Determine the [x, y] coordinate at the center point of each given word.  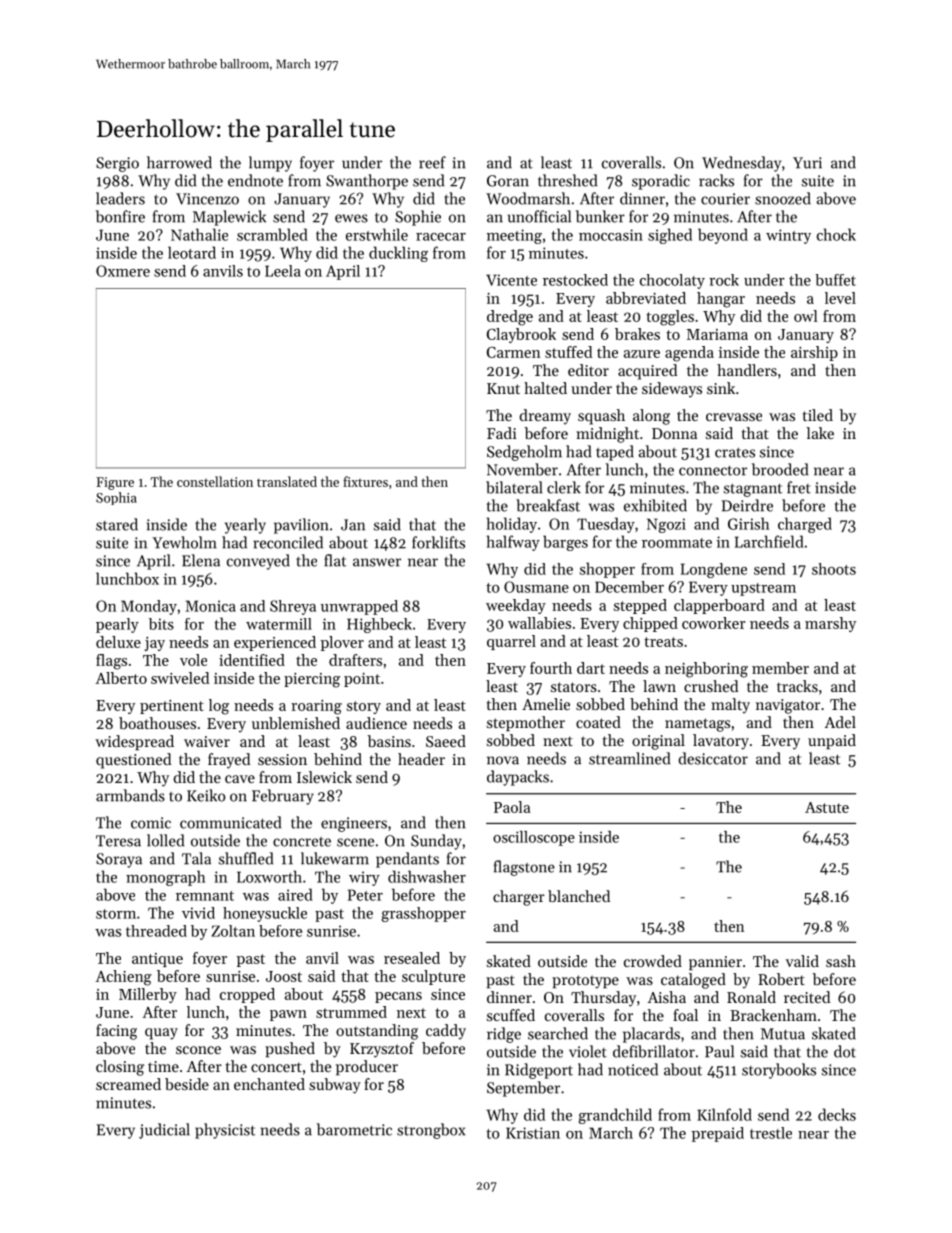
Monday [149, 607]
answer [377, 562]
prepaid [718, 1134]
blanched [579, 896]
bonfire [120, 216]
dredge [510, 318]
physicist [225, 1131]
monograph [166, 878]
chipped [650, 624]
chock [836, 234]
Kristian [533, 1133]
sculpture [433, 977]
